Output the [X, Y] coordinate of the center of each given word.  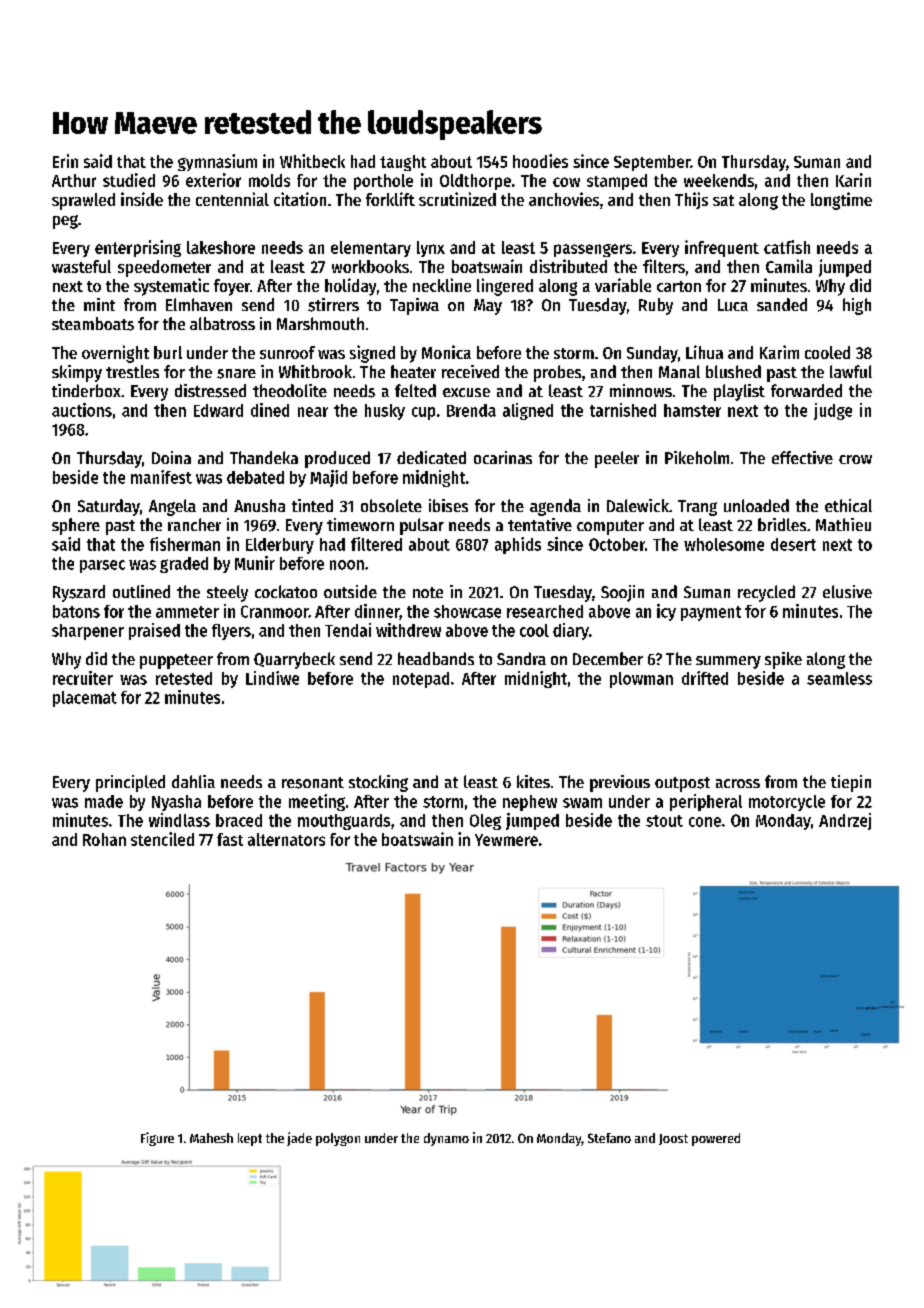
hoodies [540, 161]
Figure [157, 1139]
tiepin [851, 783]
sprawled [83, 201]
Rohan [104, 839]
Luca [733, 305]
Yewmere [506, 840]
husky [385, 412]
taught [403, 163]
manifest [161, 477]
